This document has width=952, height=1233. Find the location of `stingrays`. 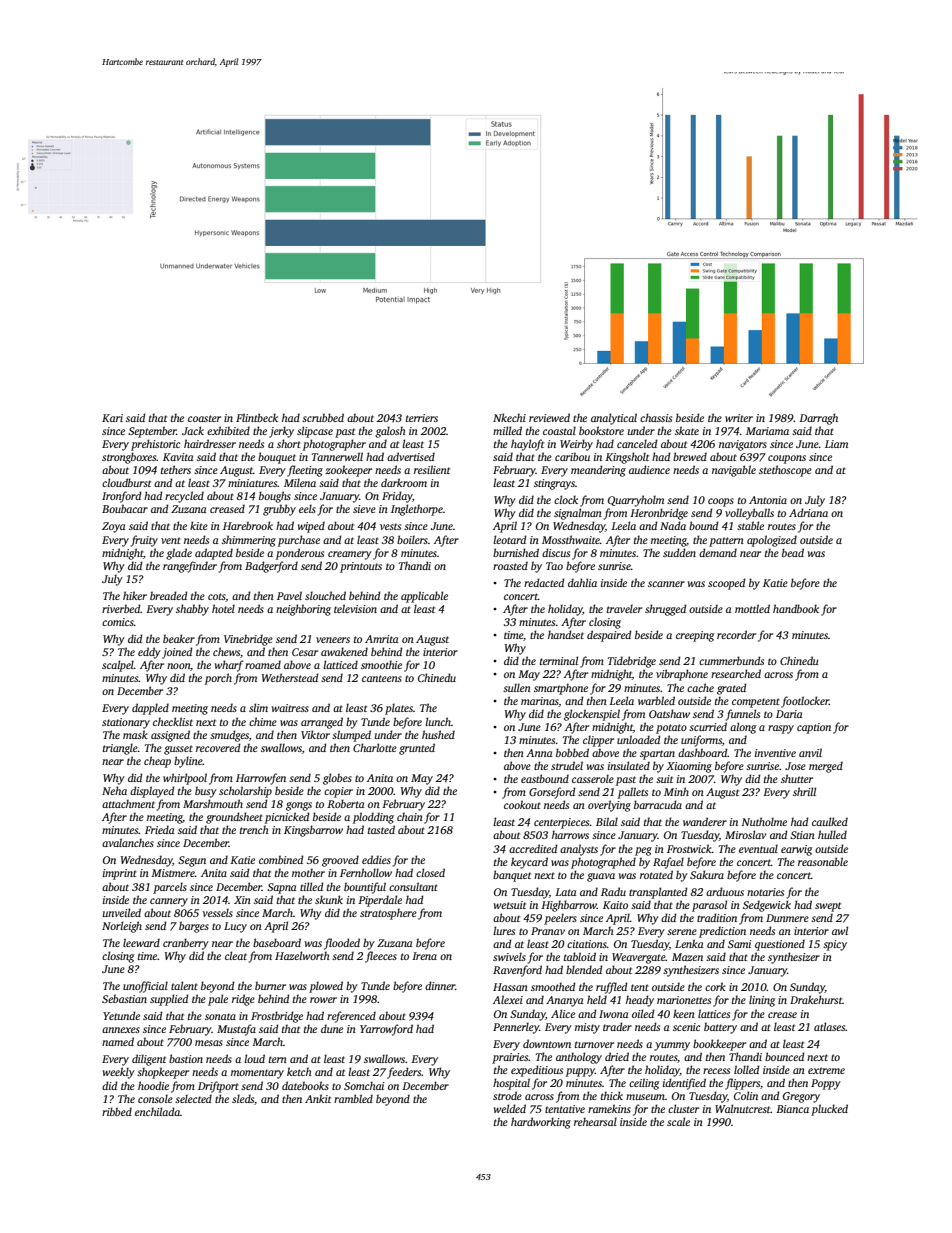

stingrays is located at coordinates (554, 484).
